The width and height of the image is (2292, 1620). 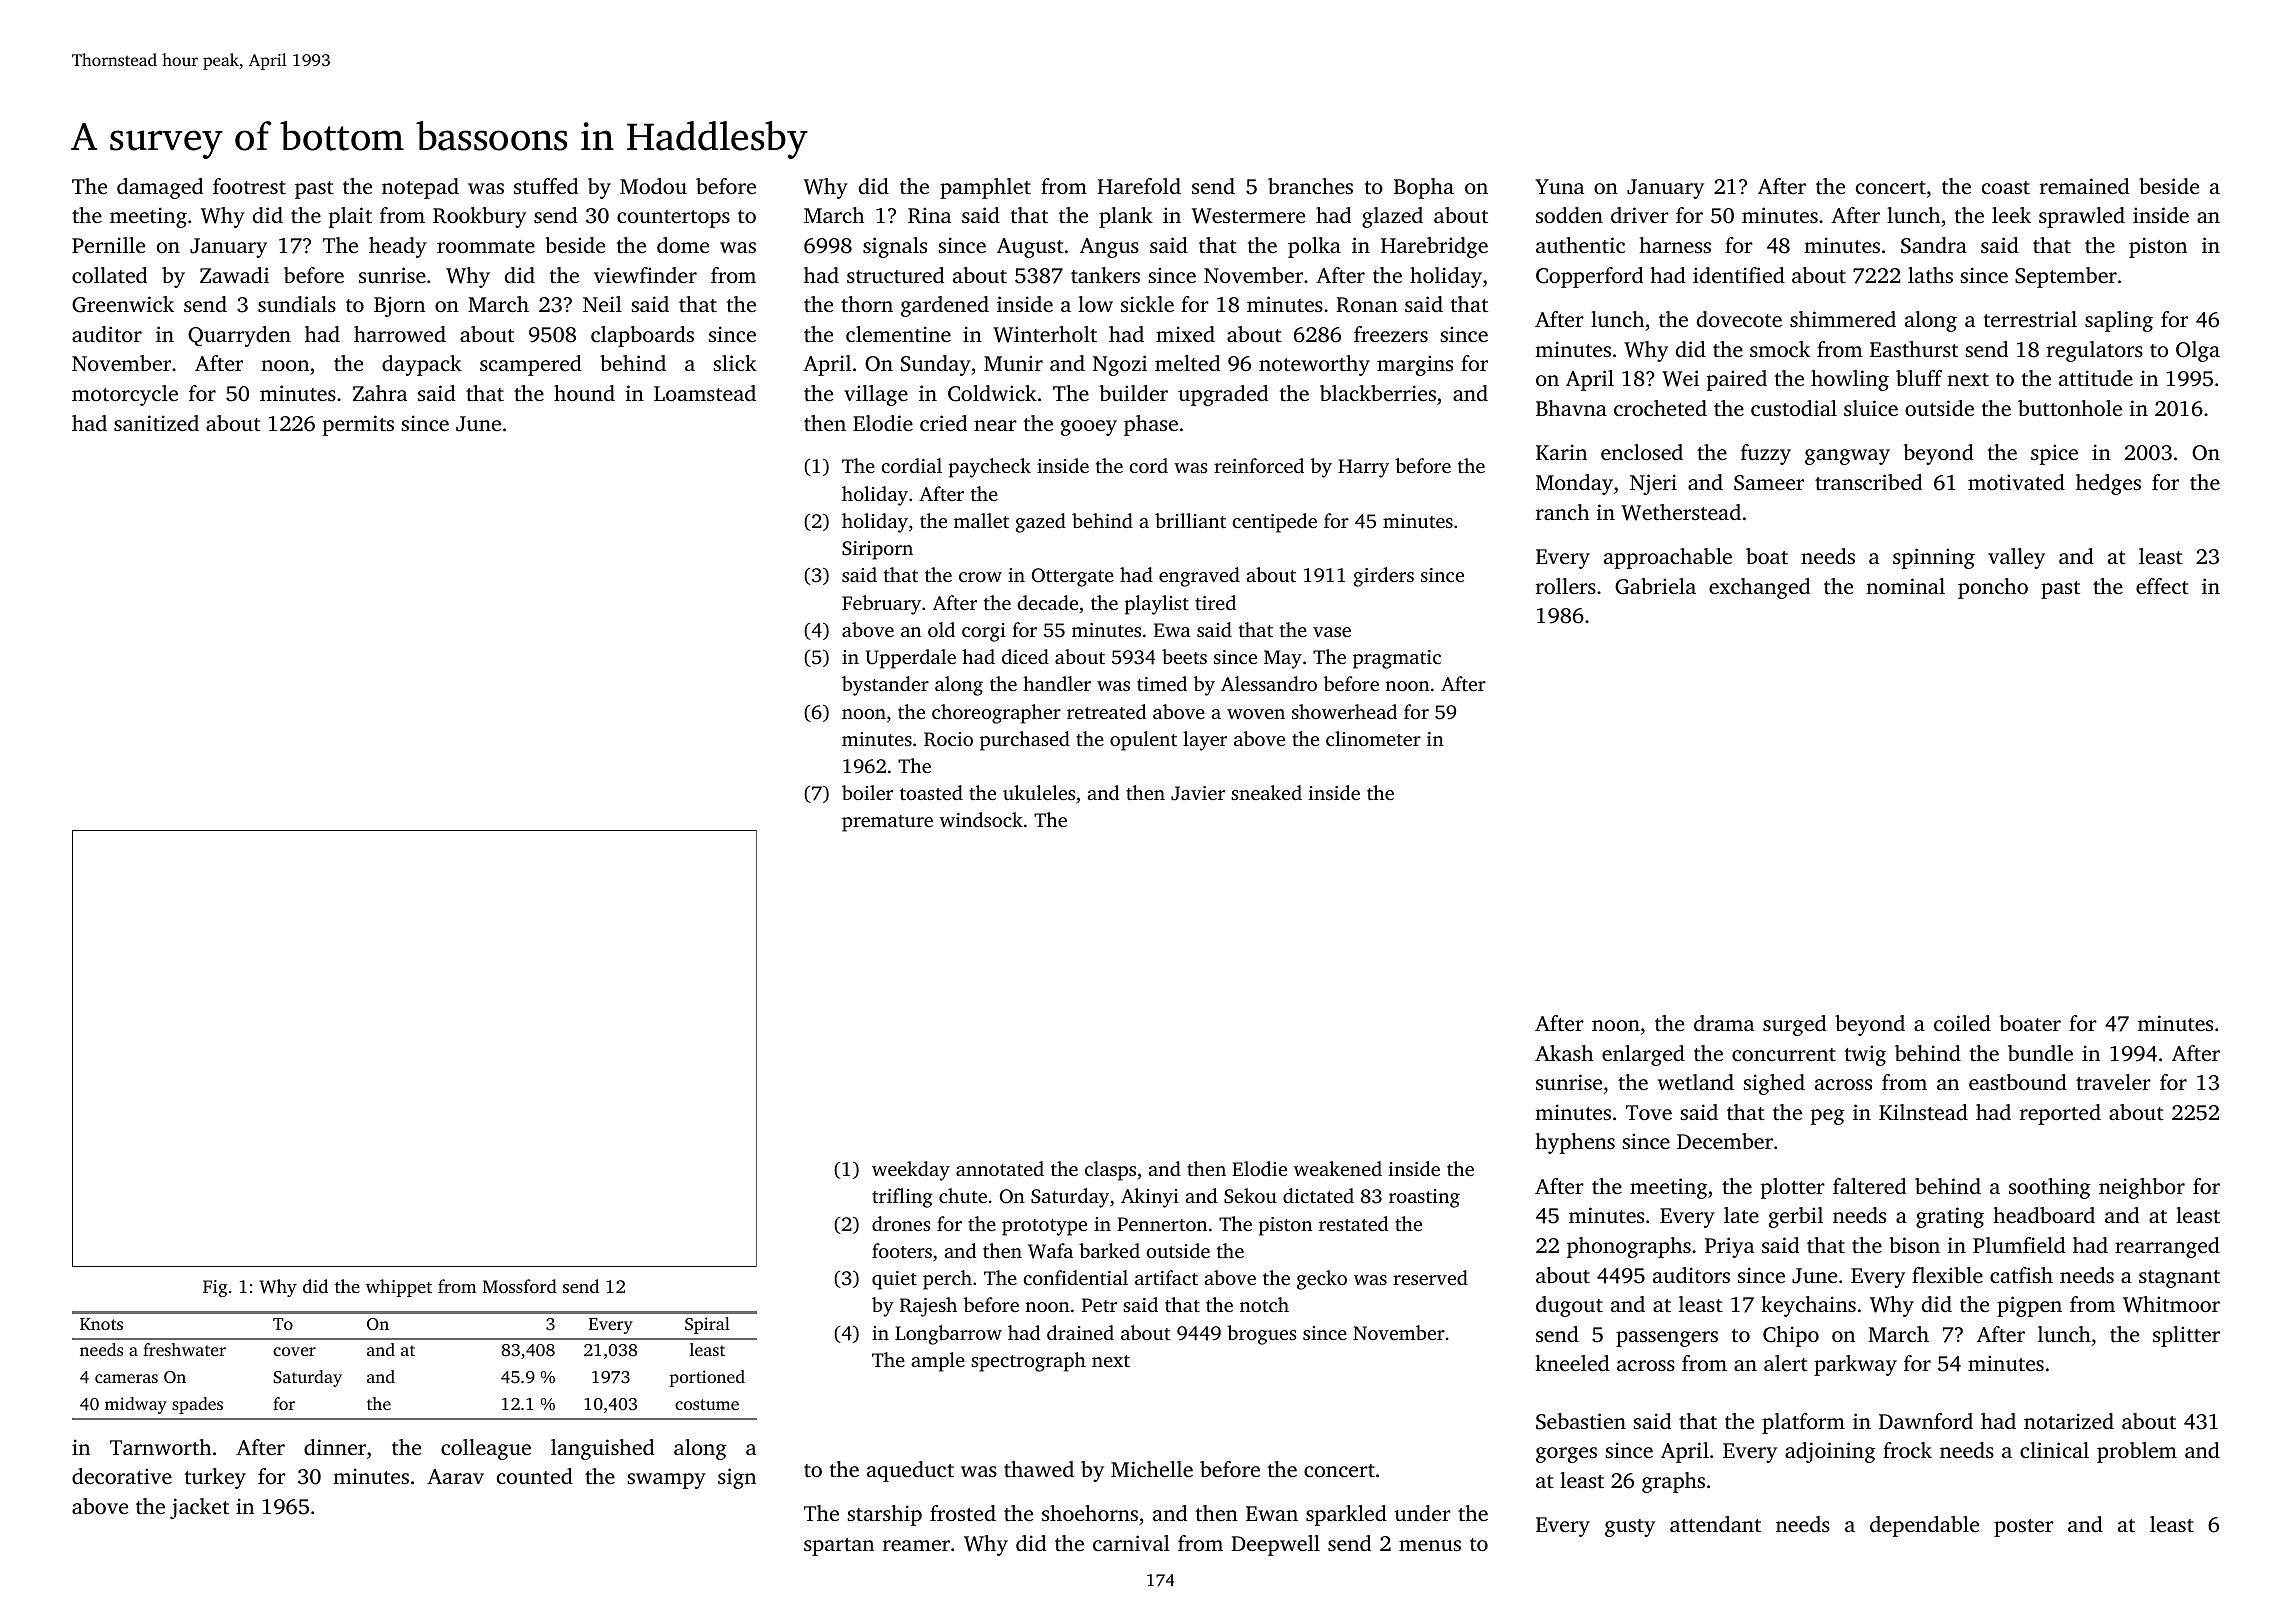 I want to click on Akash, so click(x=1564, y=1053).
